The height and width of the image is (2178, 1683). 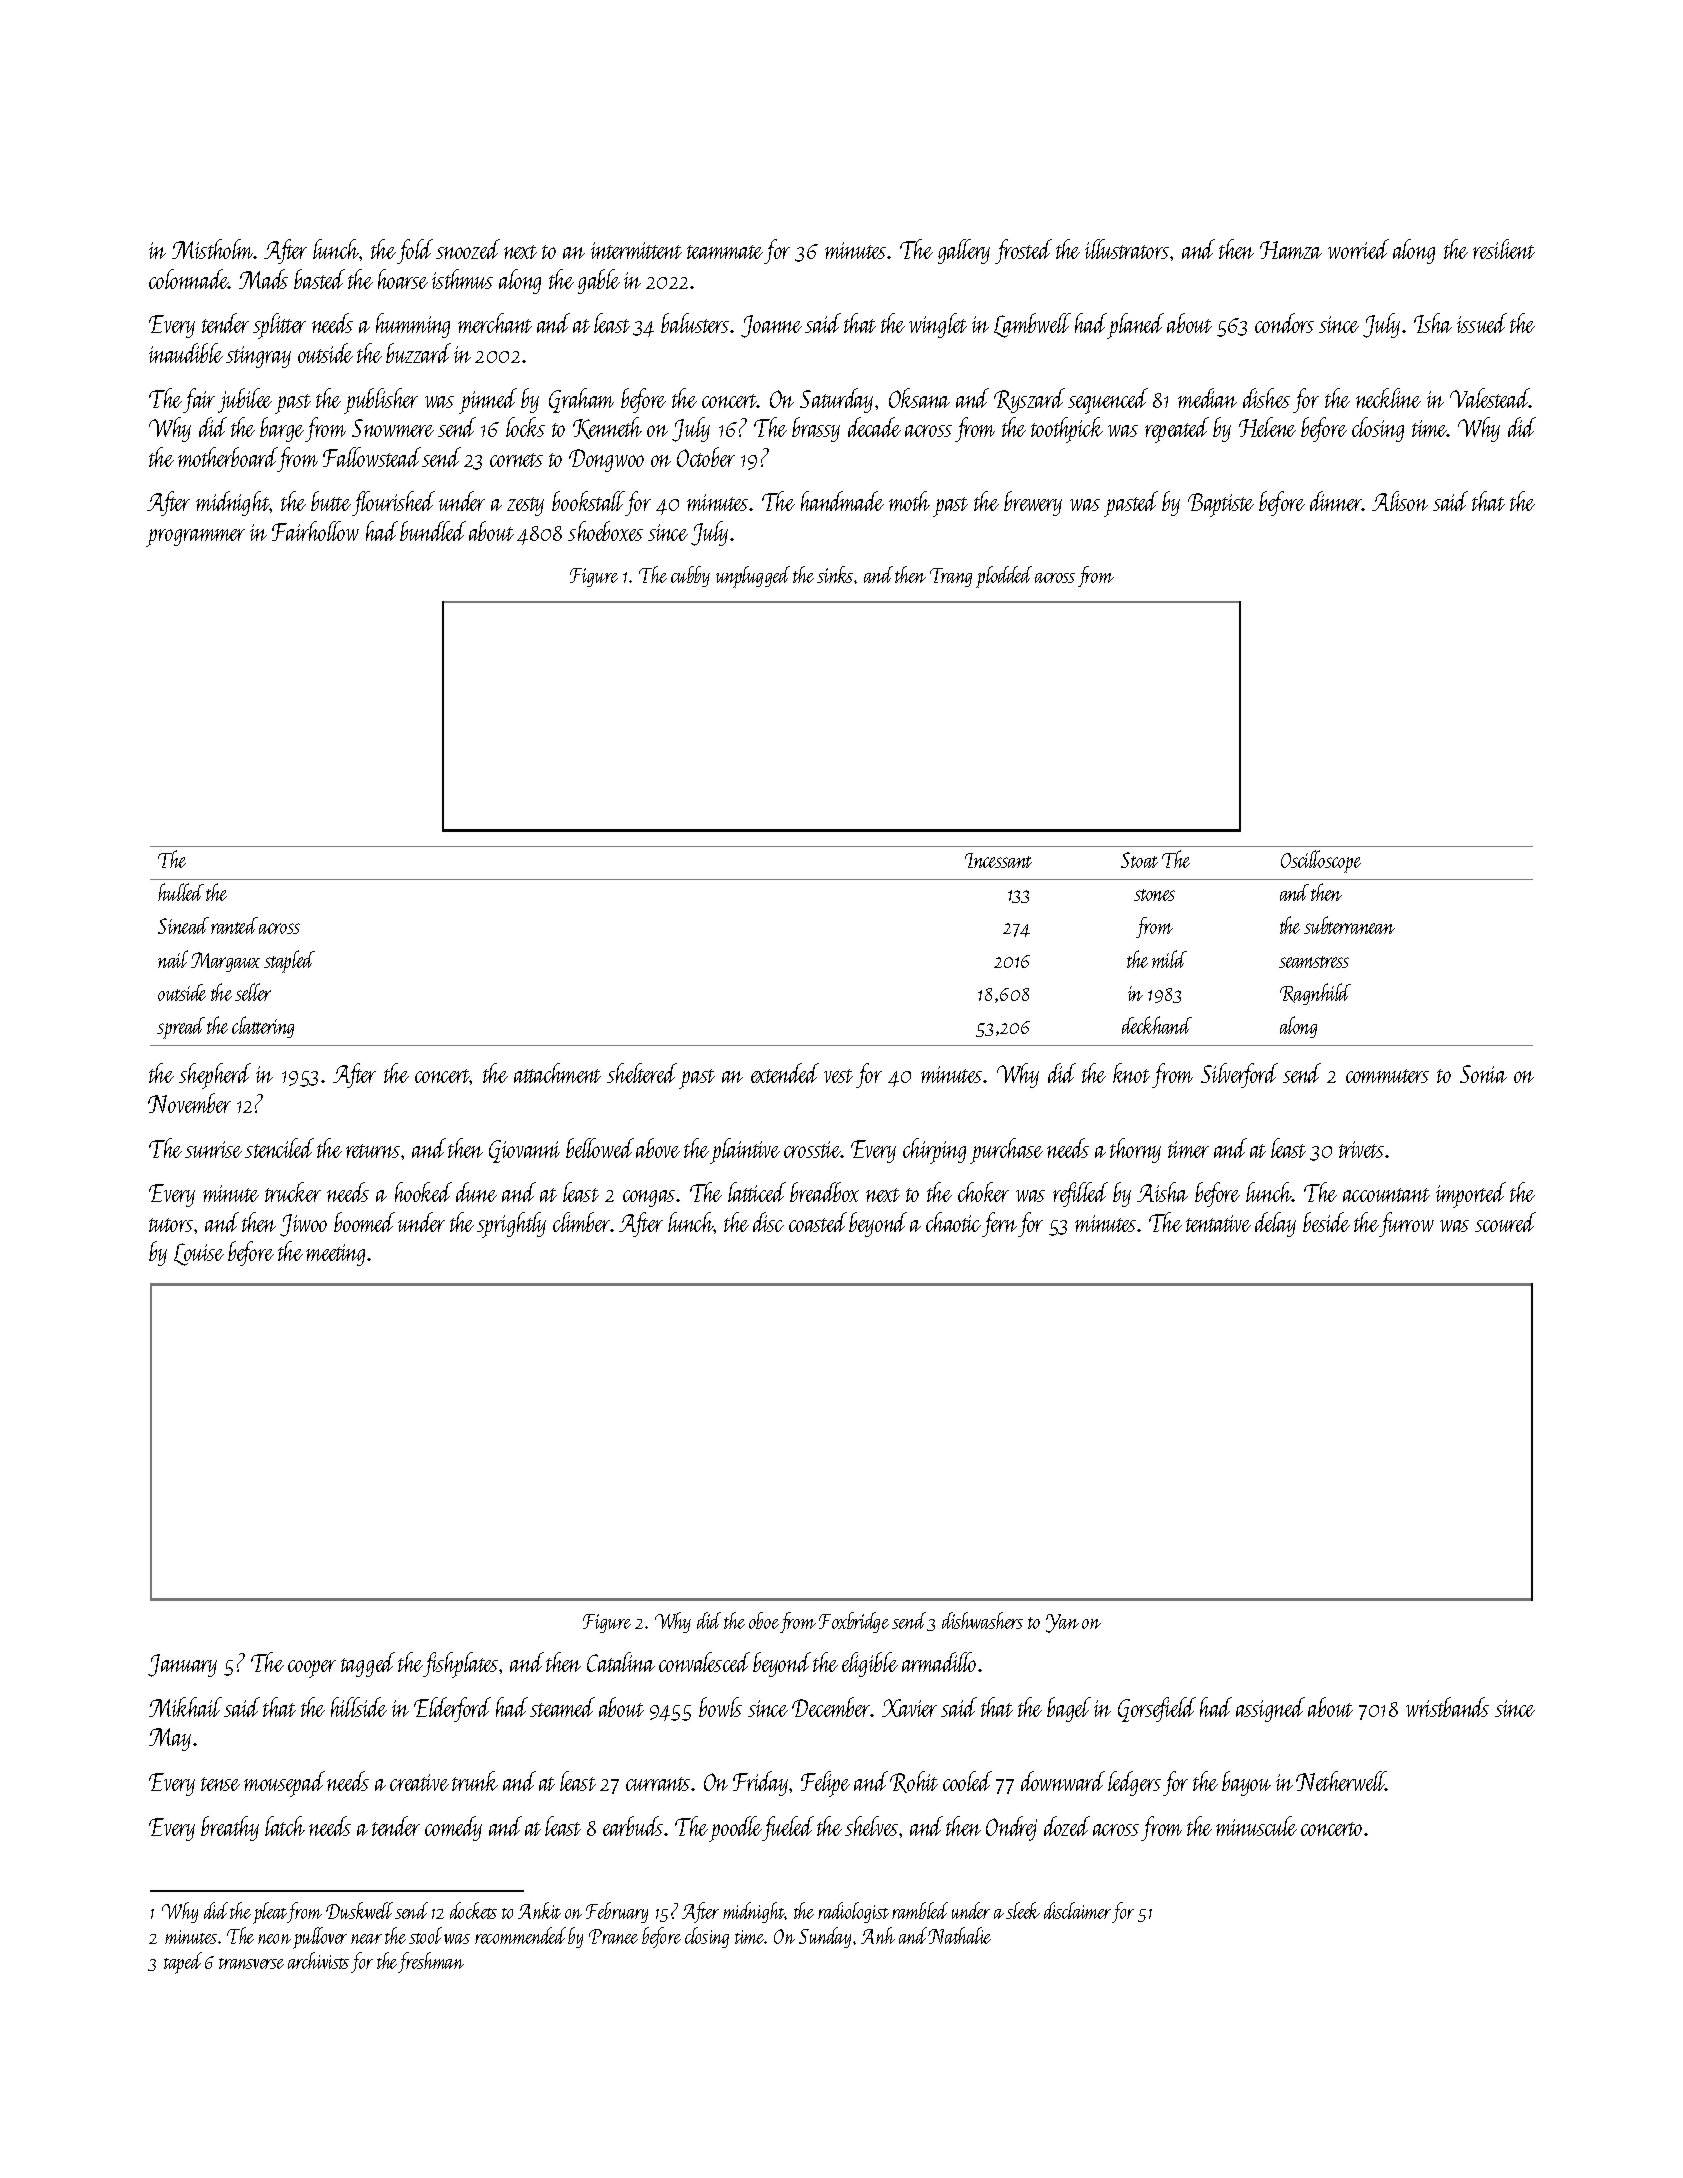 What do you see at coordinates (1157, 1709) in the image?
I see `Gorsefield` at bounding box center [1157, 1709].
